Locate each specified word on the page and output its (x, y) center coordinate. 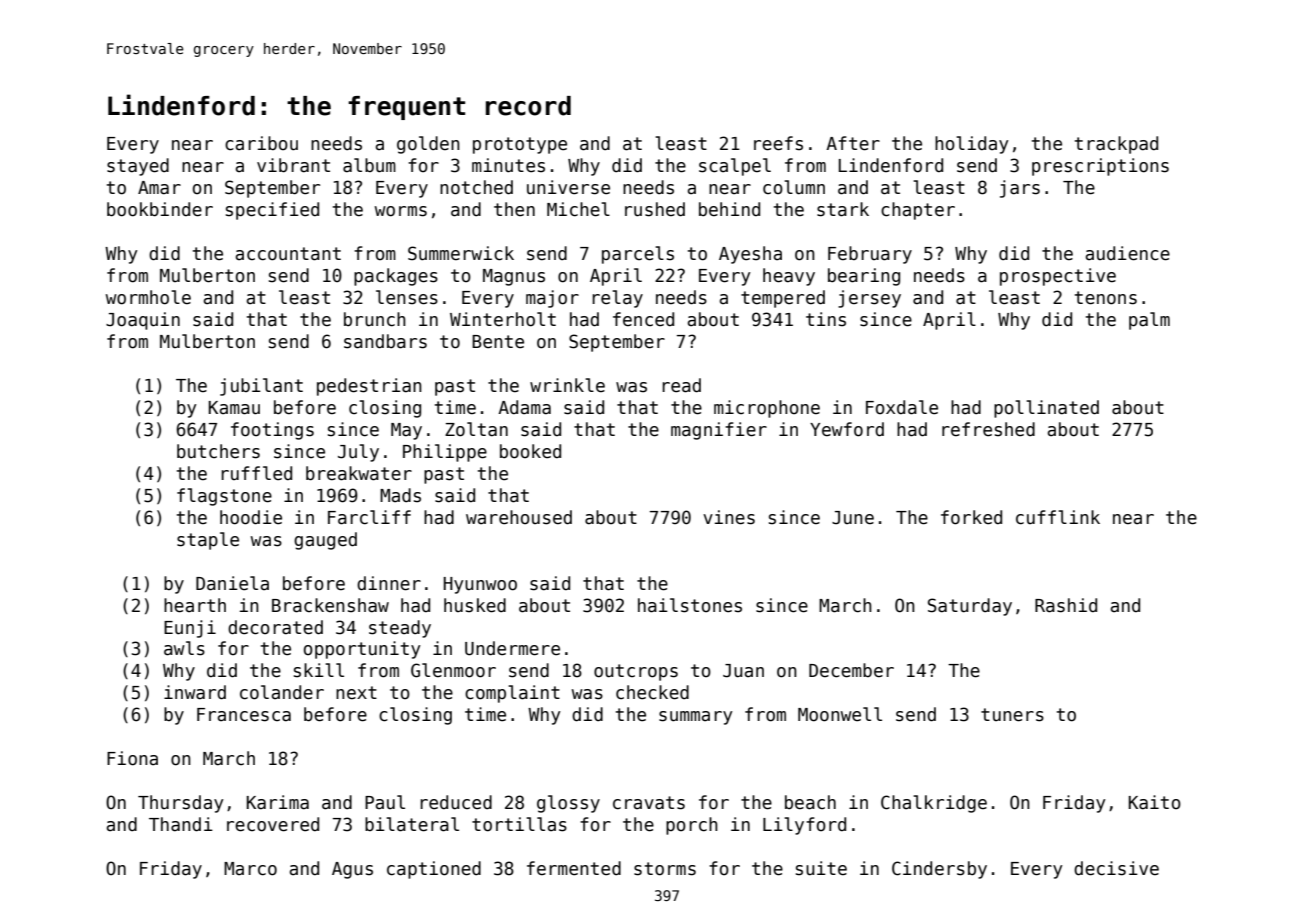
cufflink (1058, 517)
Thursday (180, 804)
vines (729, 517)
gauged (325, 541)
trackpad (1116, 145)
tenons (1106, 298)
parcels (638, 255)
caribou (261, 143)
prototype (520, 145)
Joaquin (143, 321)
